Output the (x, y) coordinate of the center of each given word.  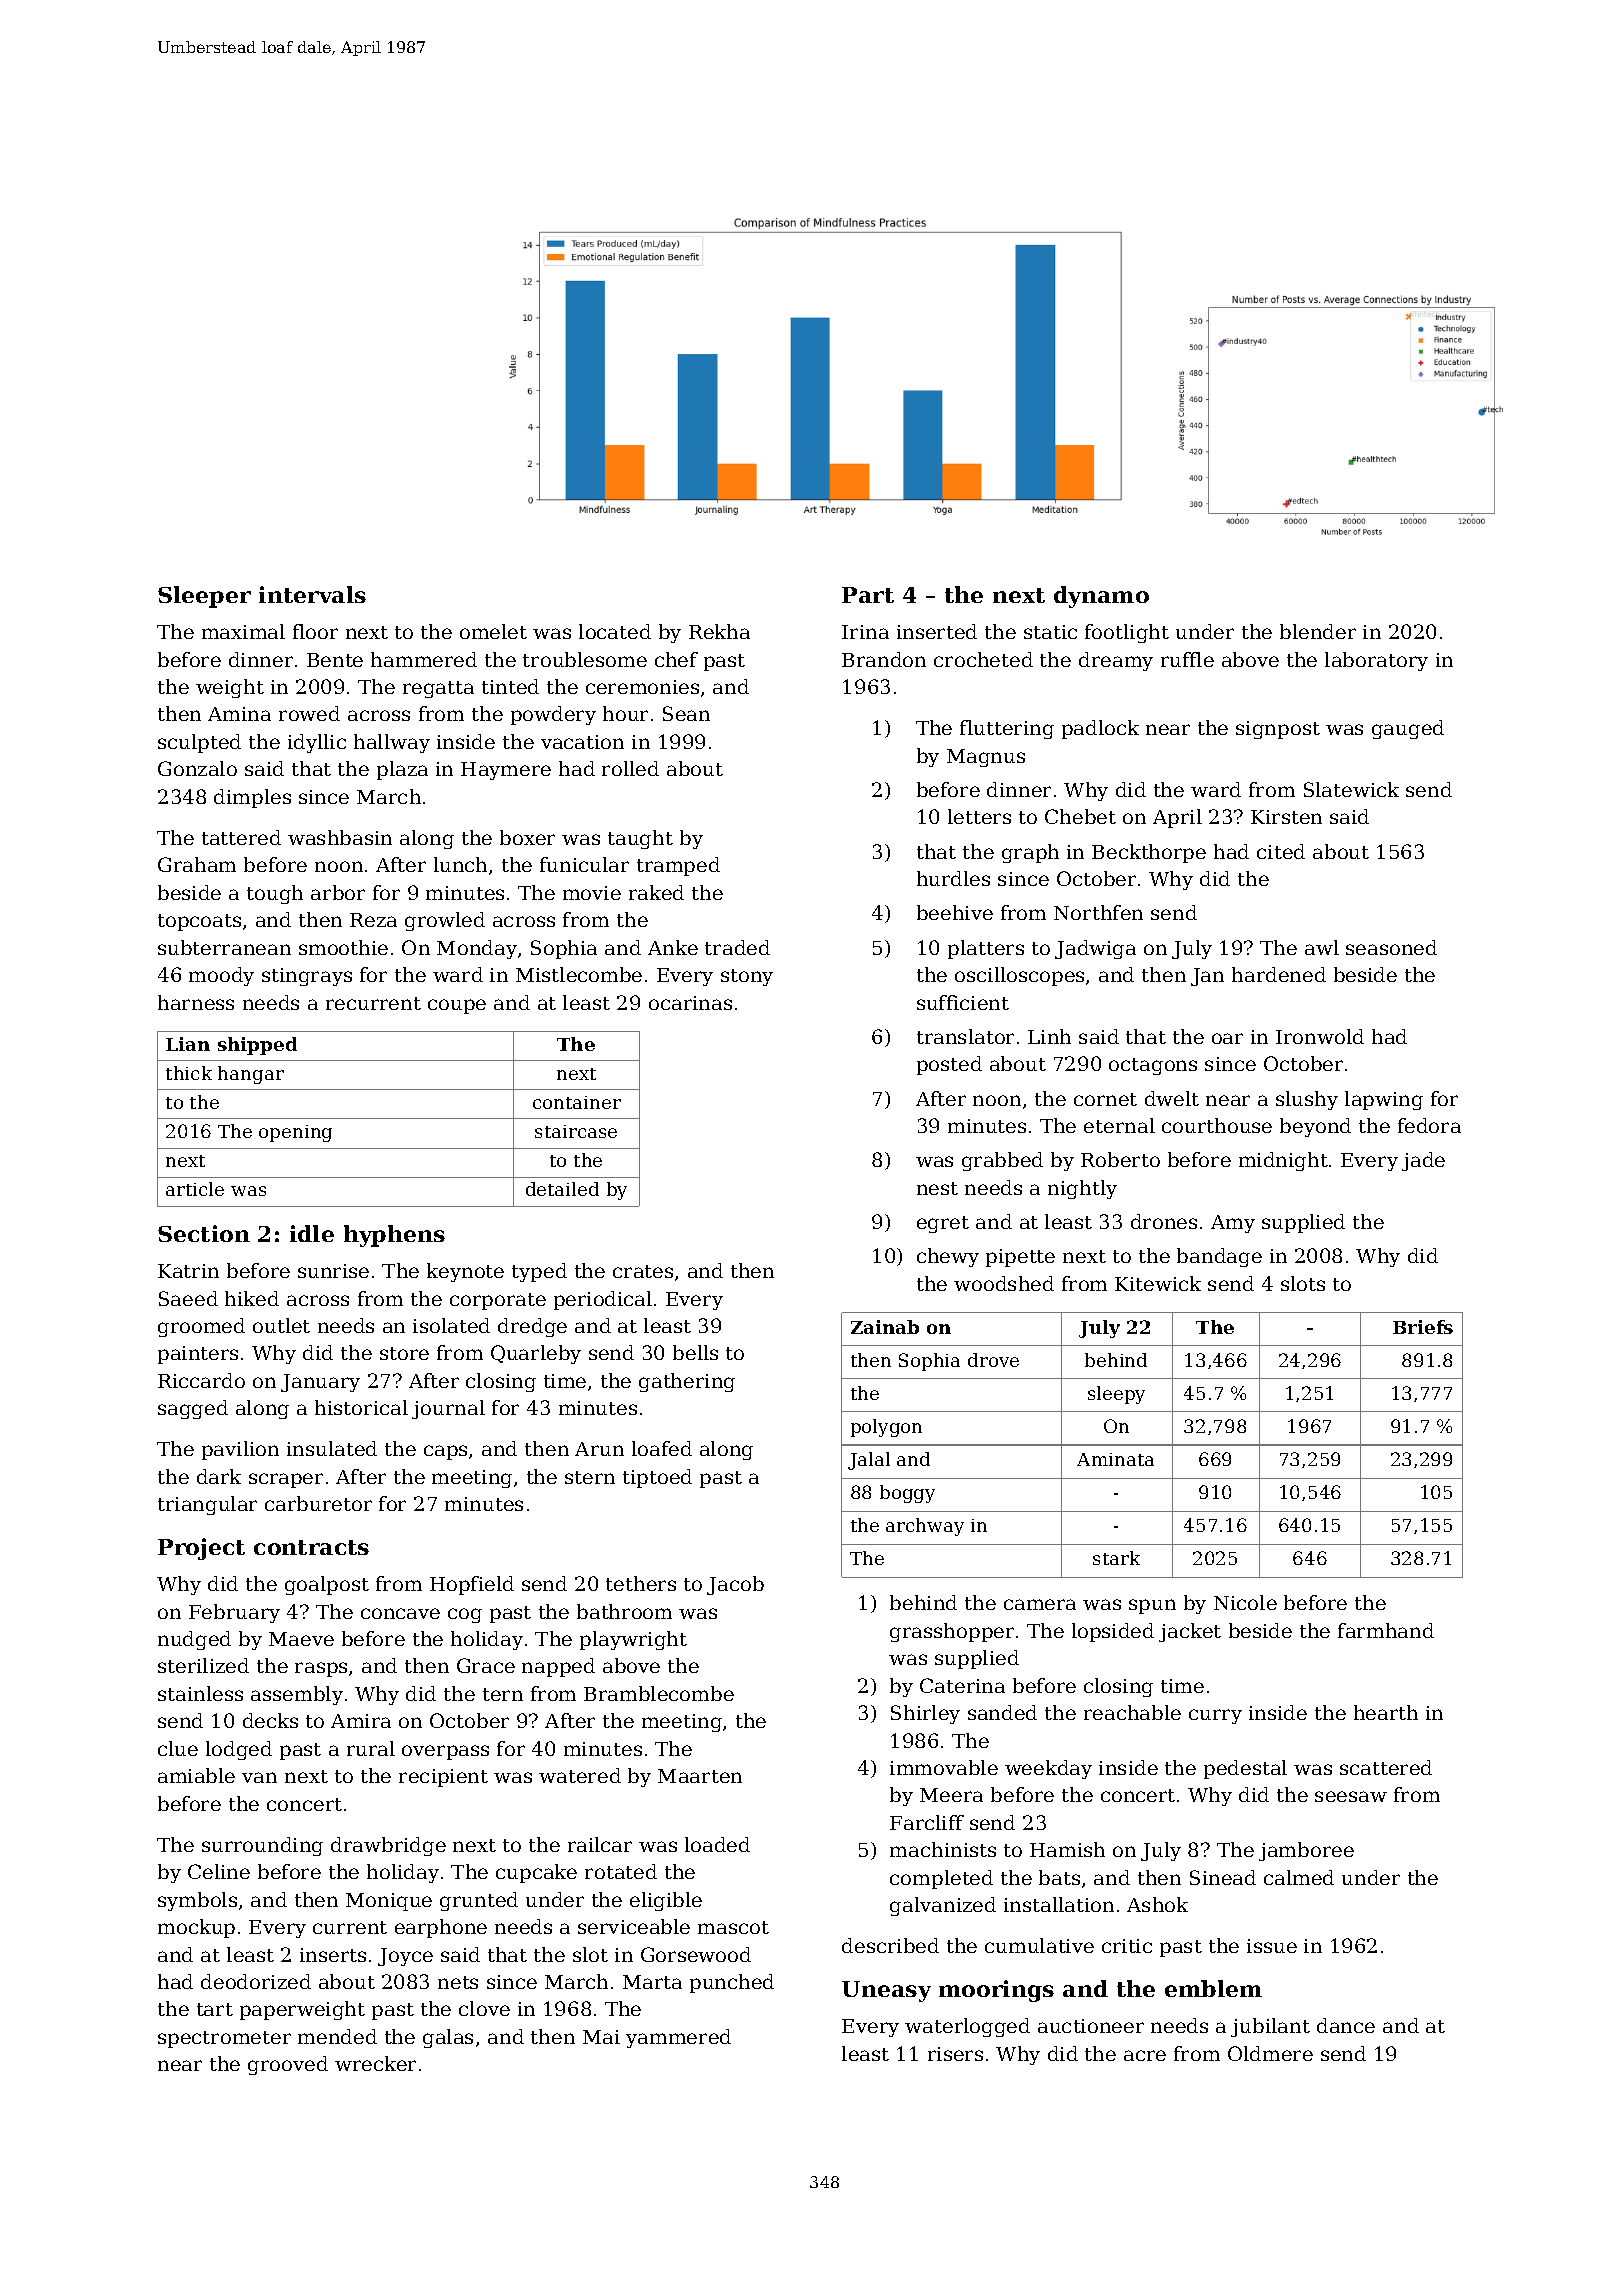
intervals (312, 594)
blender (1318, 631)
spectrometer (224, 2039)
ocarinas (690, 1003)
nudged (194, 1640)
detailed (562, 1189)
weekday (1048, 1769)
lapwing (1384, 1100)
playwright (633, 1640)
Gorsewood (696, 1954)
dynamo (1101, 597)
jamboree (1306, 1851)
